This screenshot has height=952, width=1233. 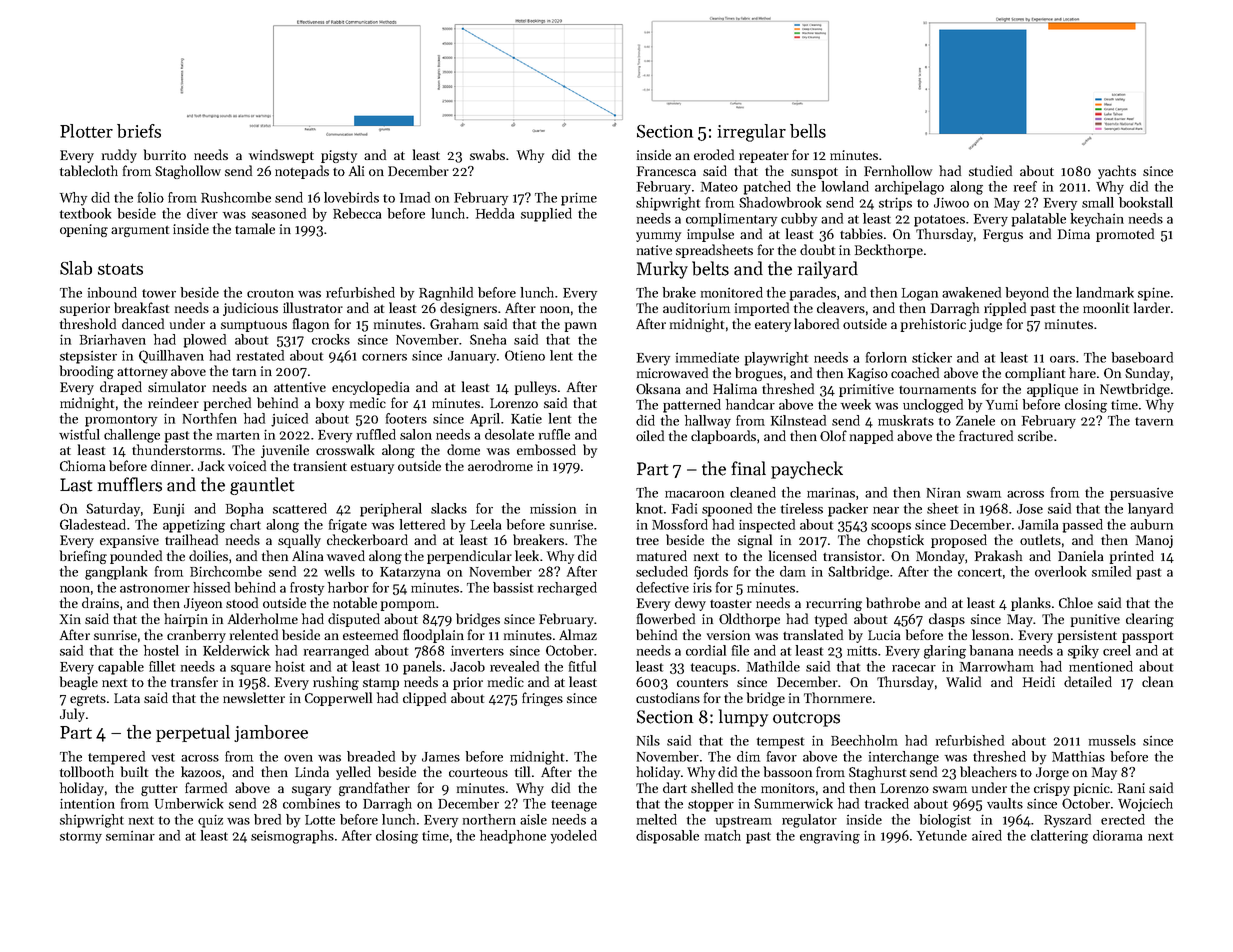 I want to click on built, so click(x=134, y=771).
